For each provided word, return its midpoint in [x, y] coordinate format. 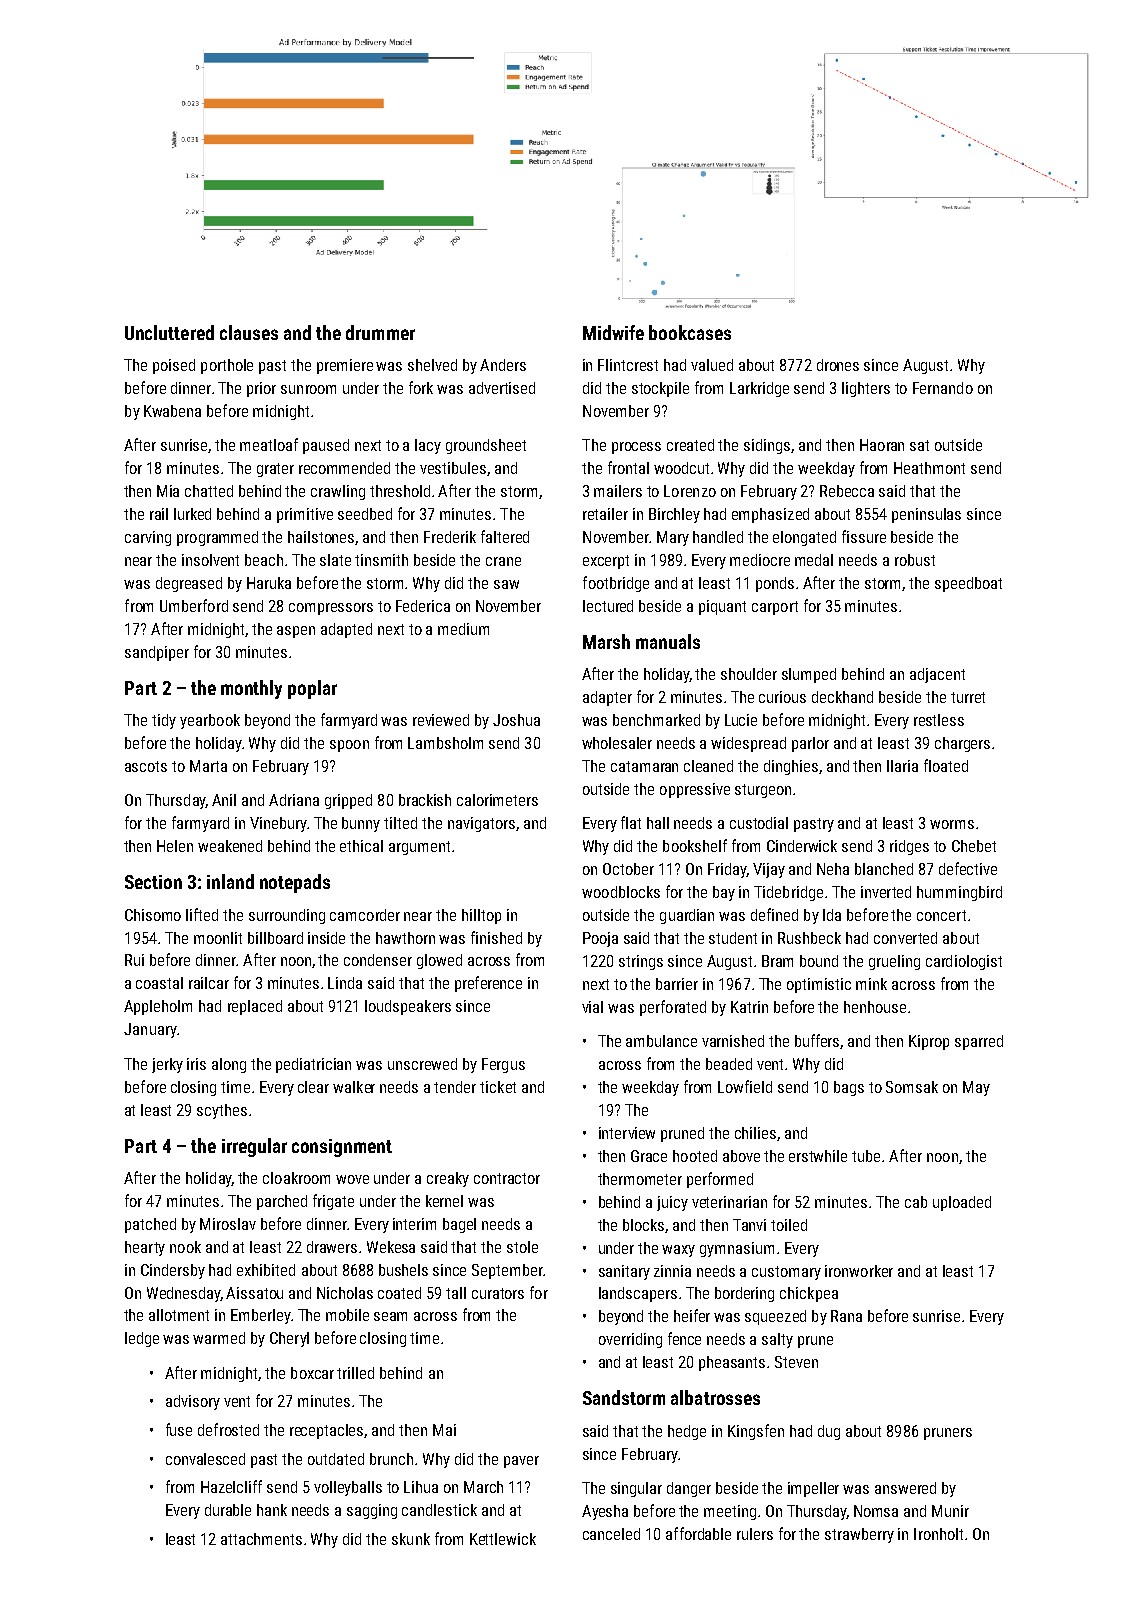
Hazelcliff [231, 1486]
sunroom [308, 389]
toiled [789, 1225]
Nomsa [876, 1511]
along [229, 1065]
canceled [611, 1534]
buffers [817, 1040]
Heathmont [929, 468]
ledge [142, 1339]
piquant [722, 607]
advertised [502, 388]
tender [455, 1087]
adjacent [937, 675]
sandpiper [157, 653]
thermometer [640, 1179]
